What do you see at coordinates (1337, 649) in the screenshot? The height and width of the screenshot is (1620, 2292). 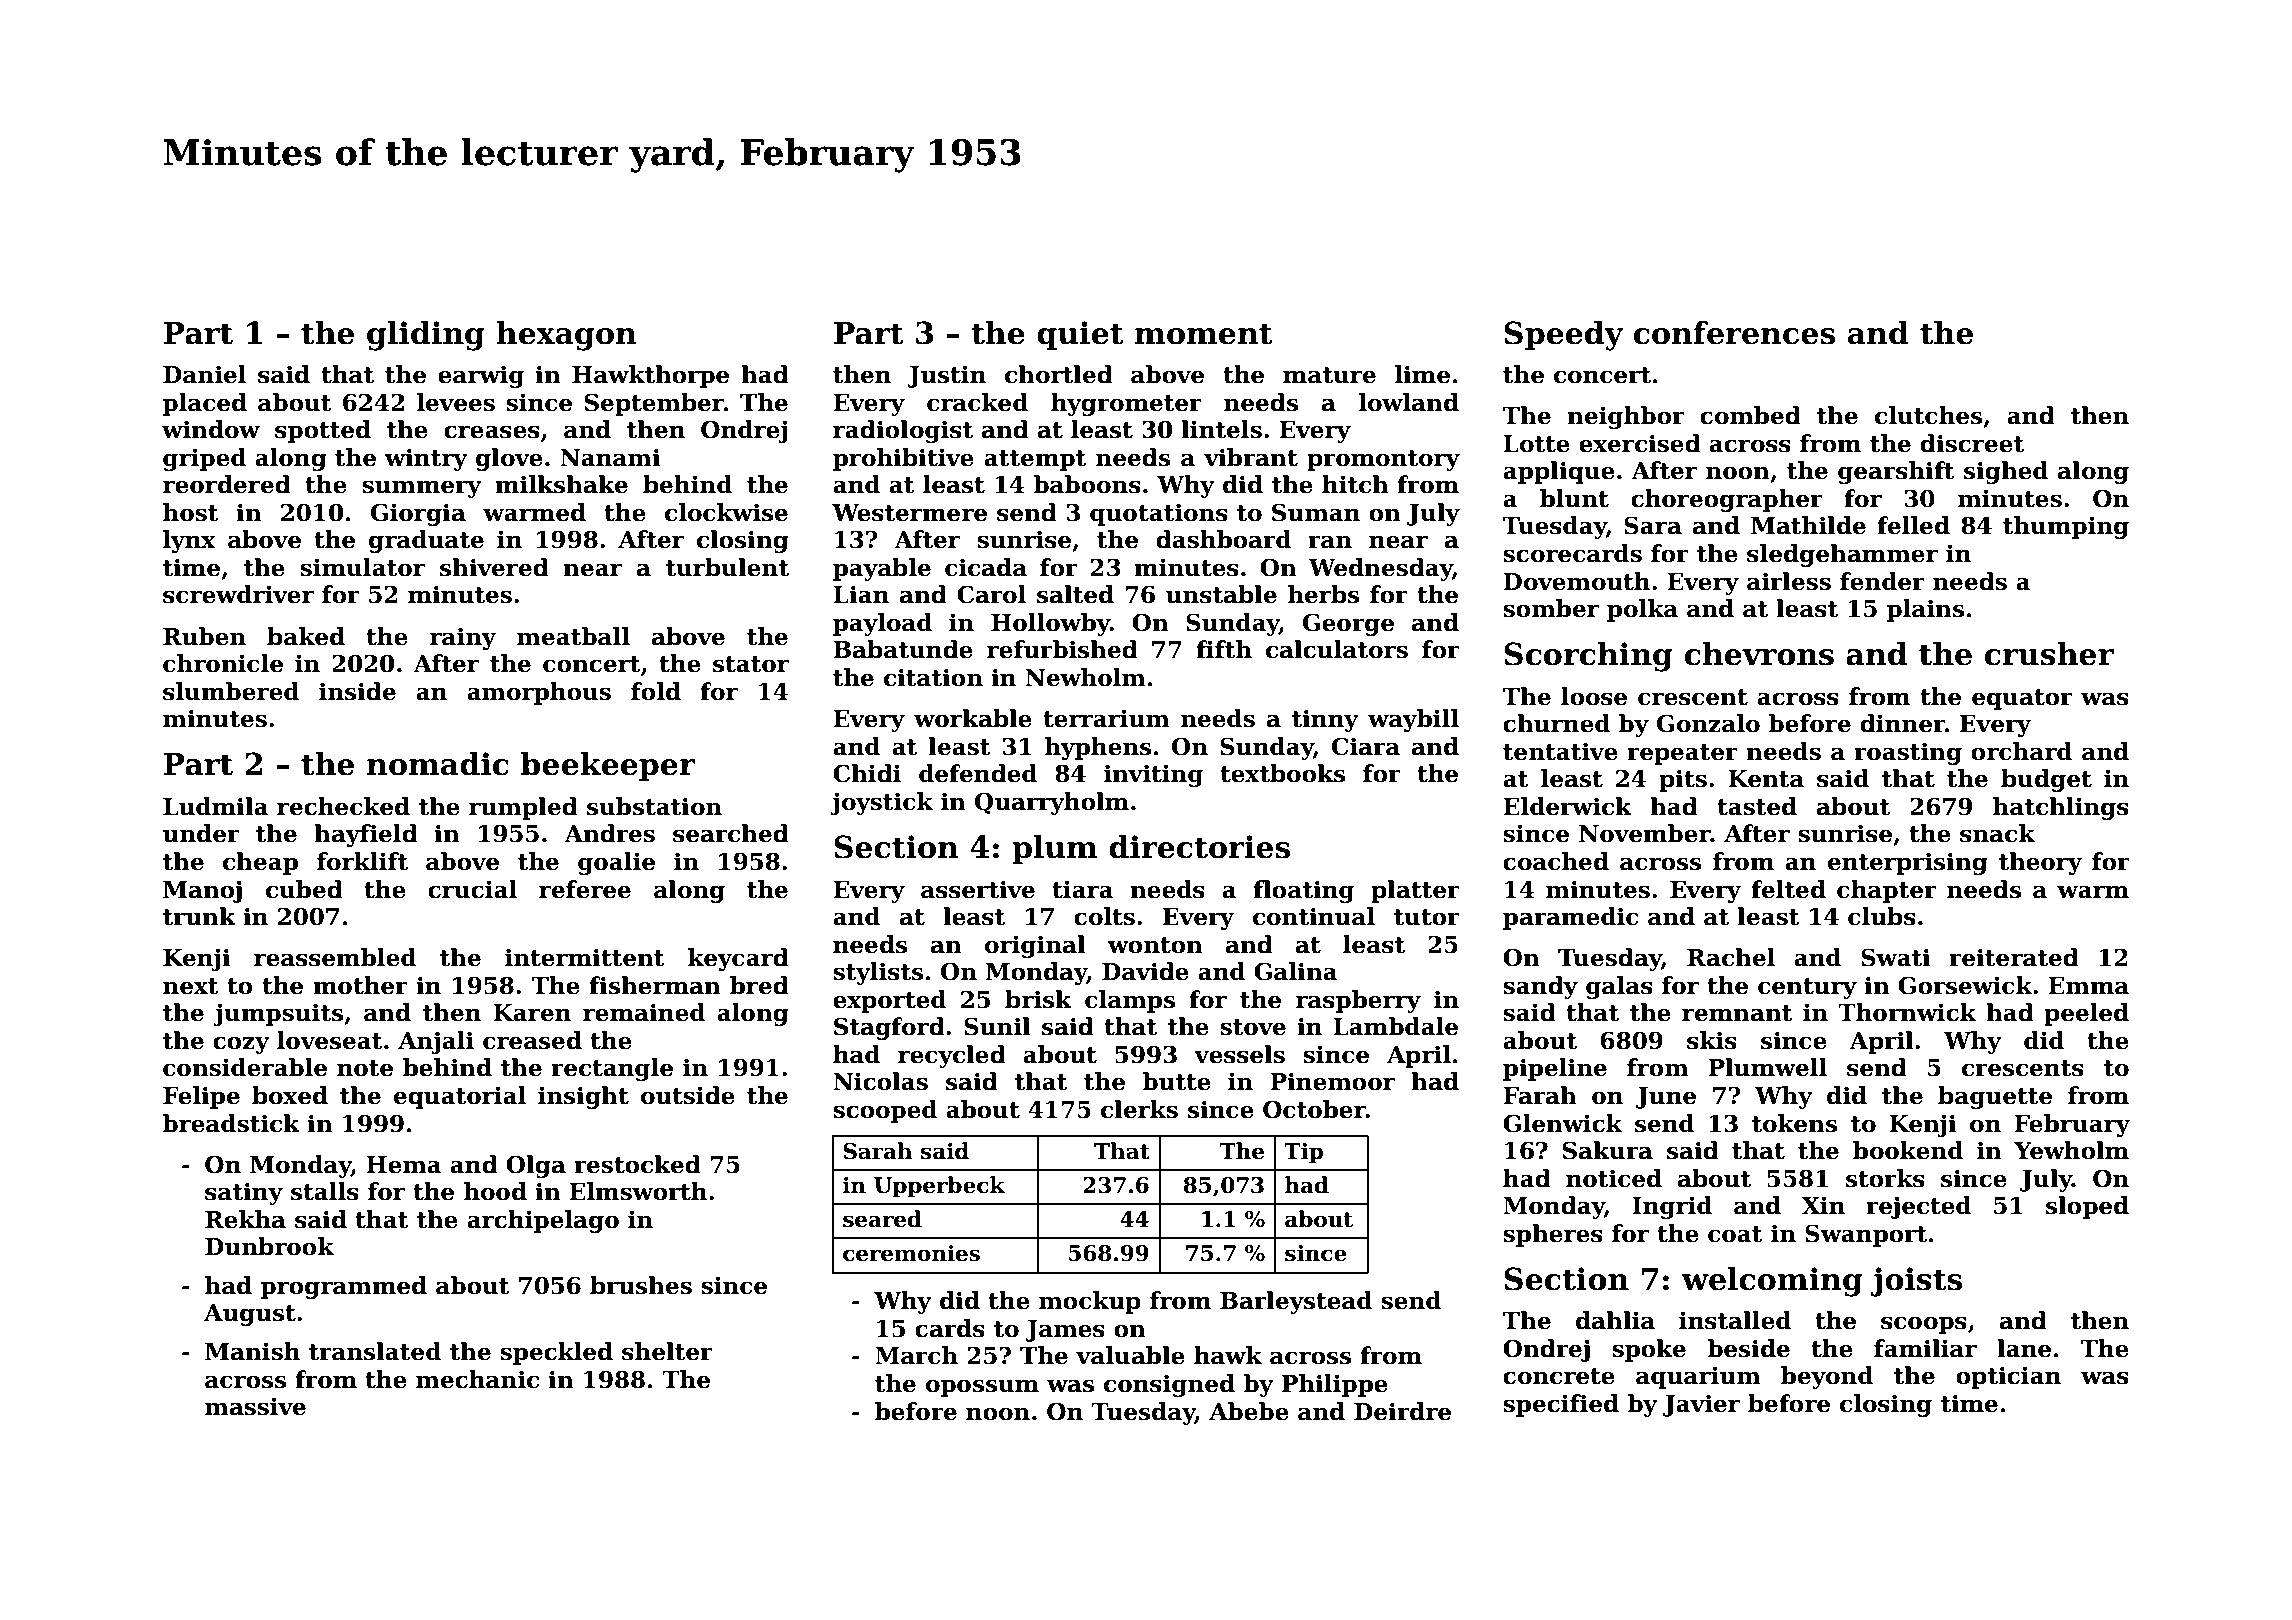 I see `calculators` at bounding box center [1337, 649].
